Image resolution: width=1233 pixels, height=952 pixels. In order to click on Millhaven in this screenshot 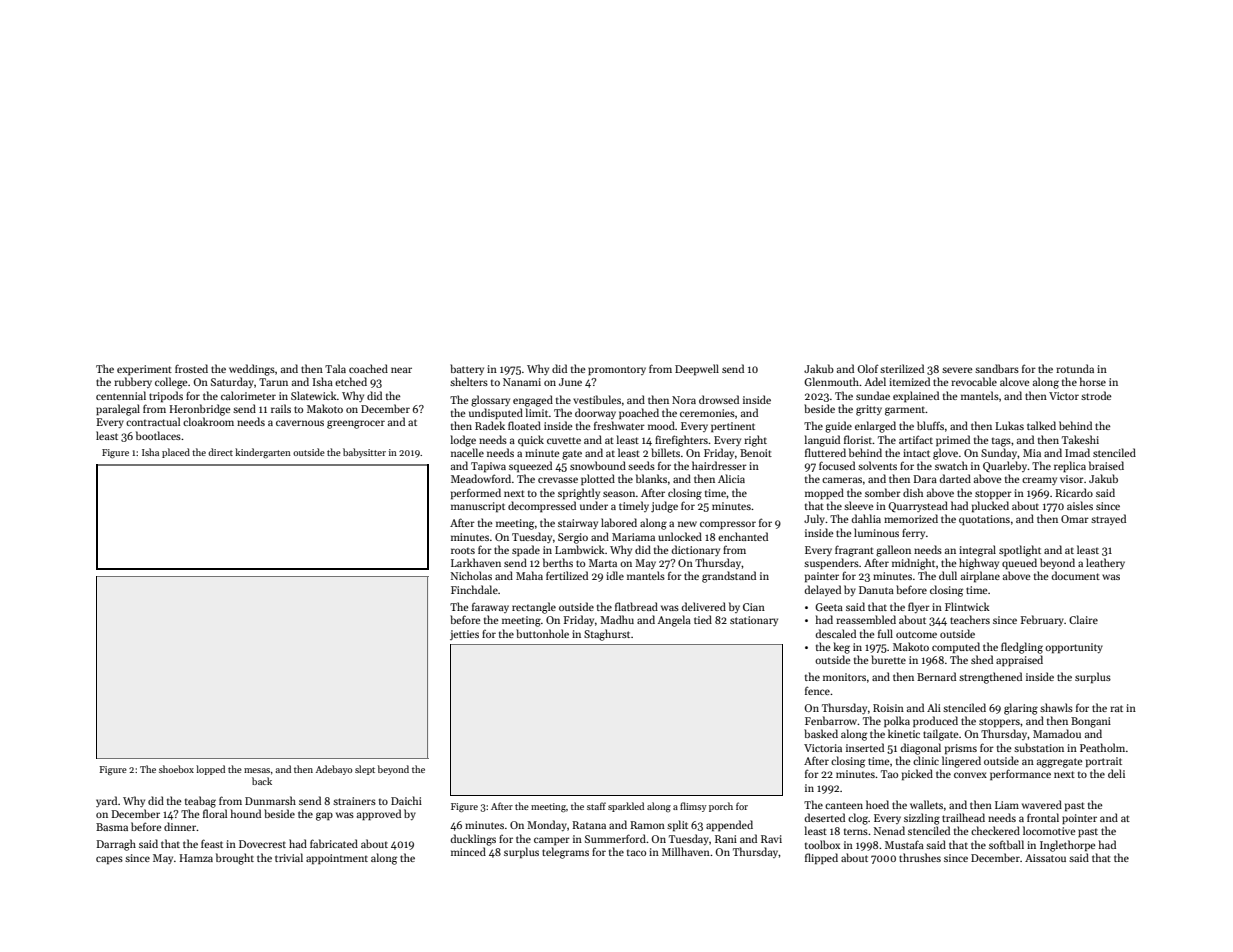, I will do `click(686, 851)`.
